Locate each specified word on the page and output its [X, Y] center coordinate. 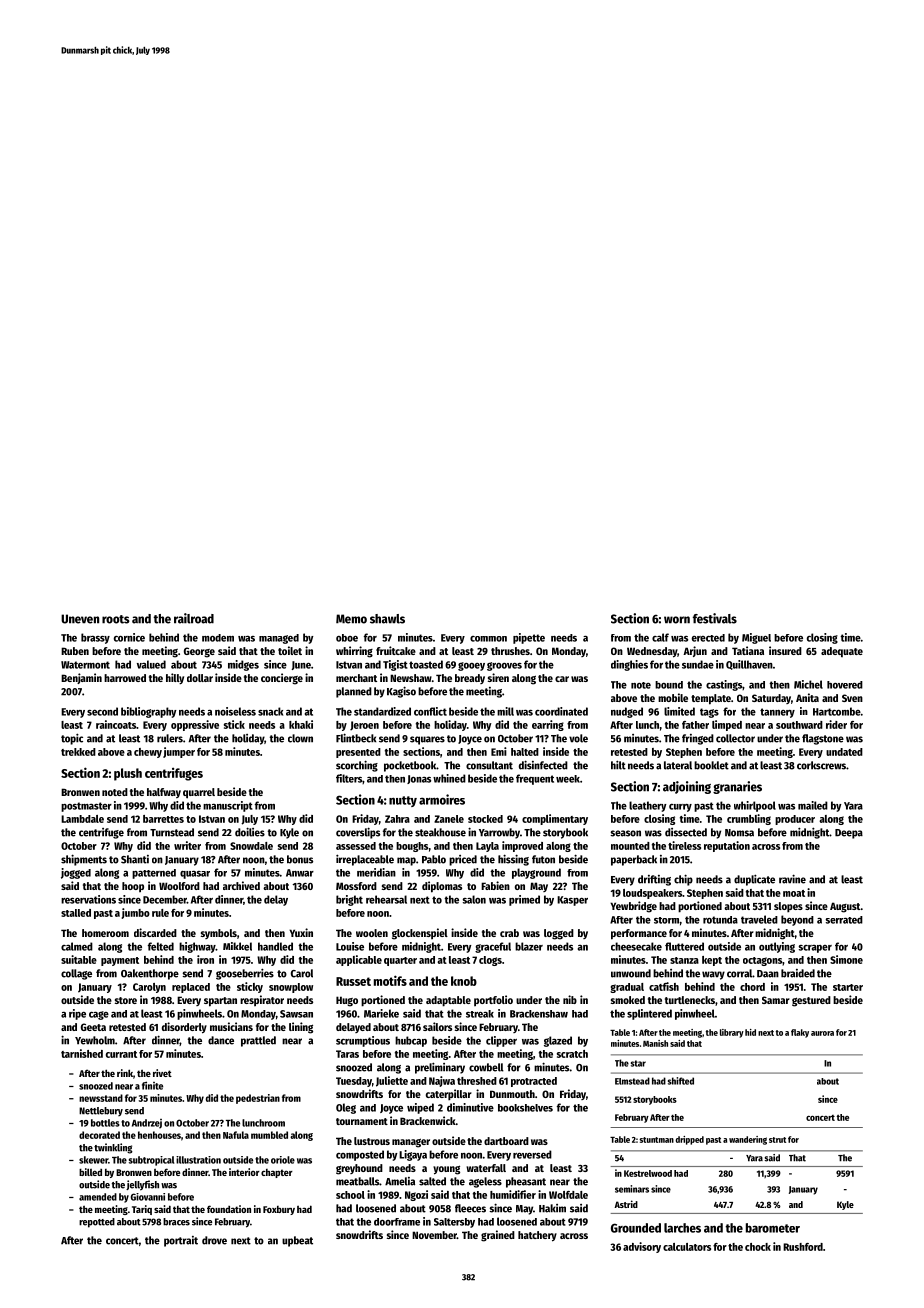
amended [98, 1197]
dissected [686, 832]
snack [270, 711]
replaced [191, 988]
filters [349, 778]
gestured [811, 1001]
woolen [372, 933]
